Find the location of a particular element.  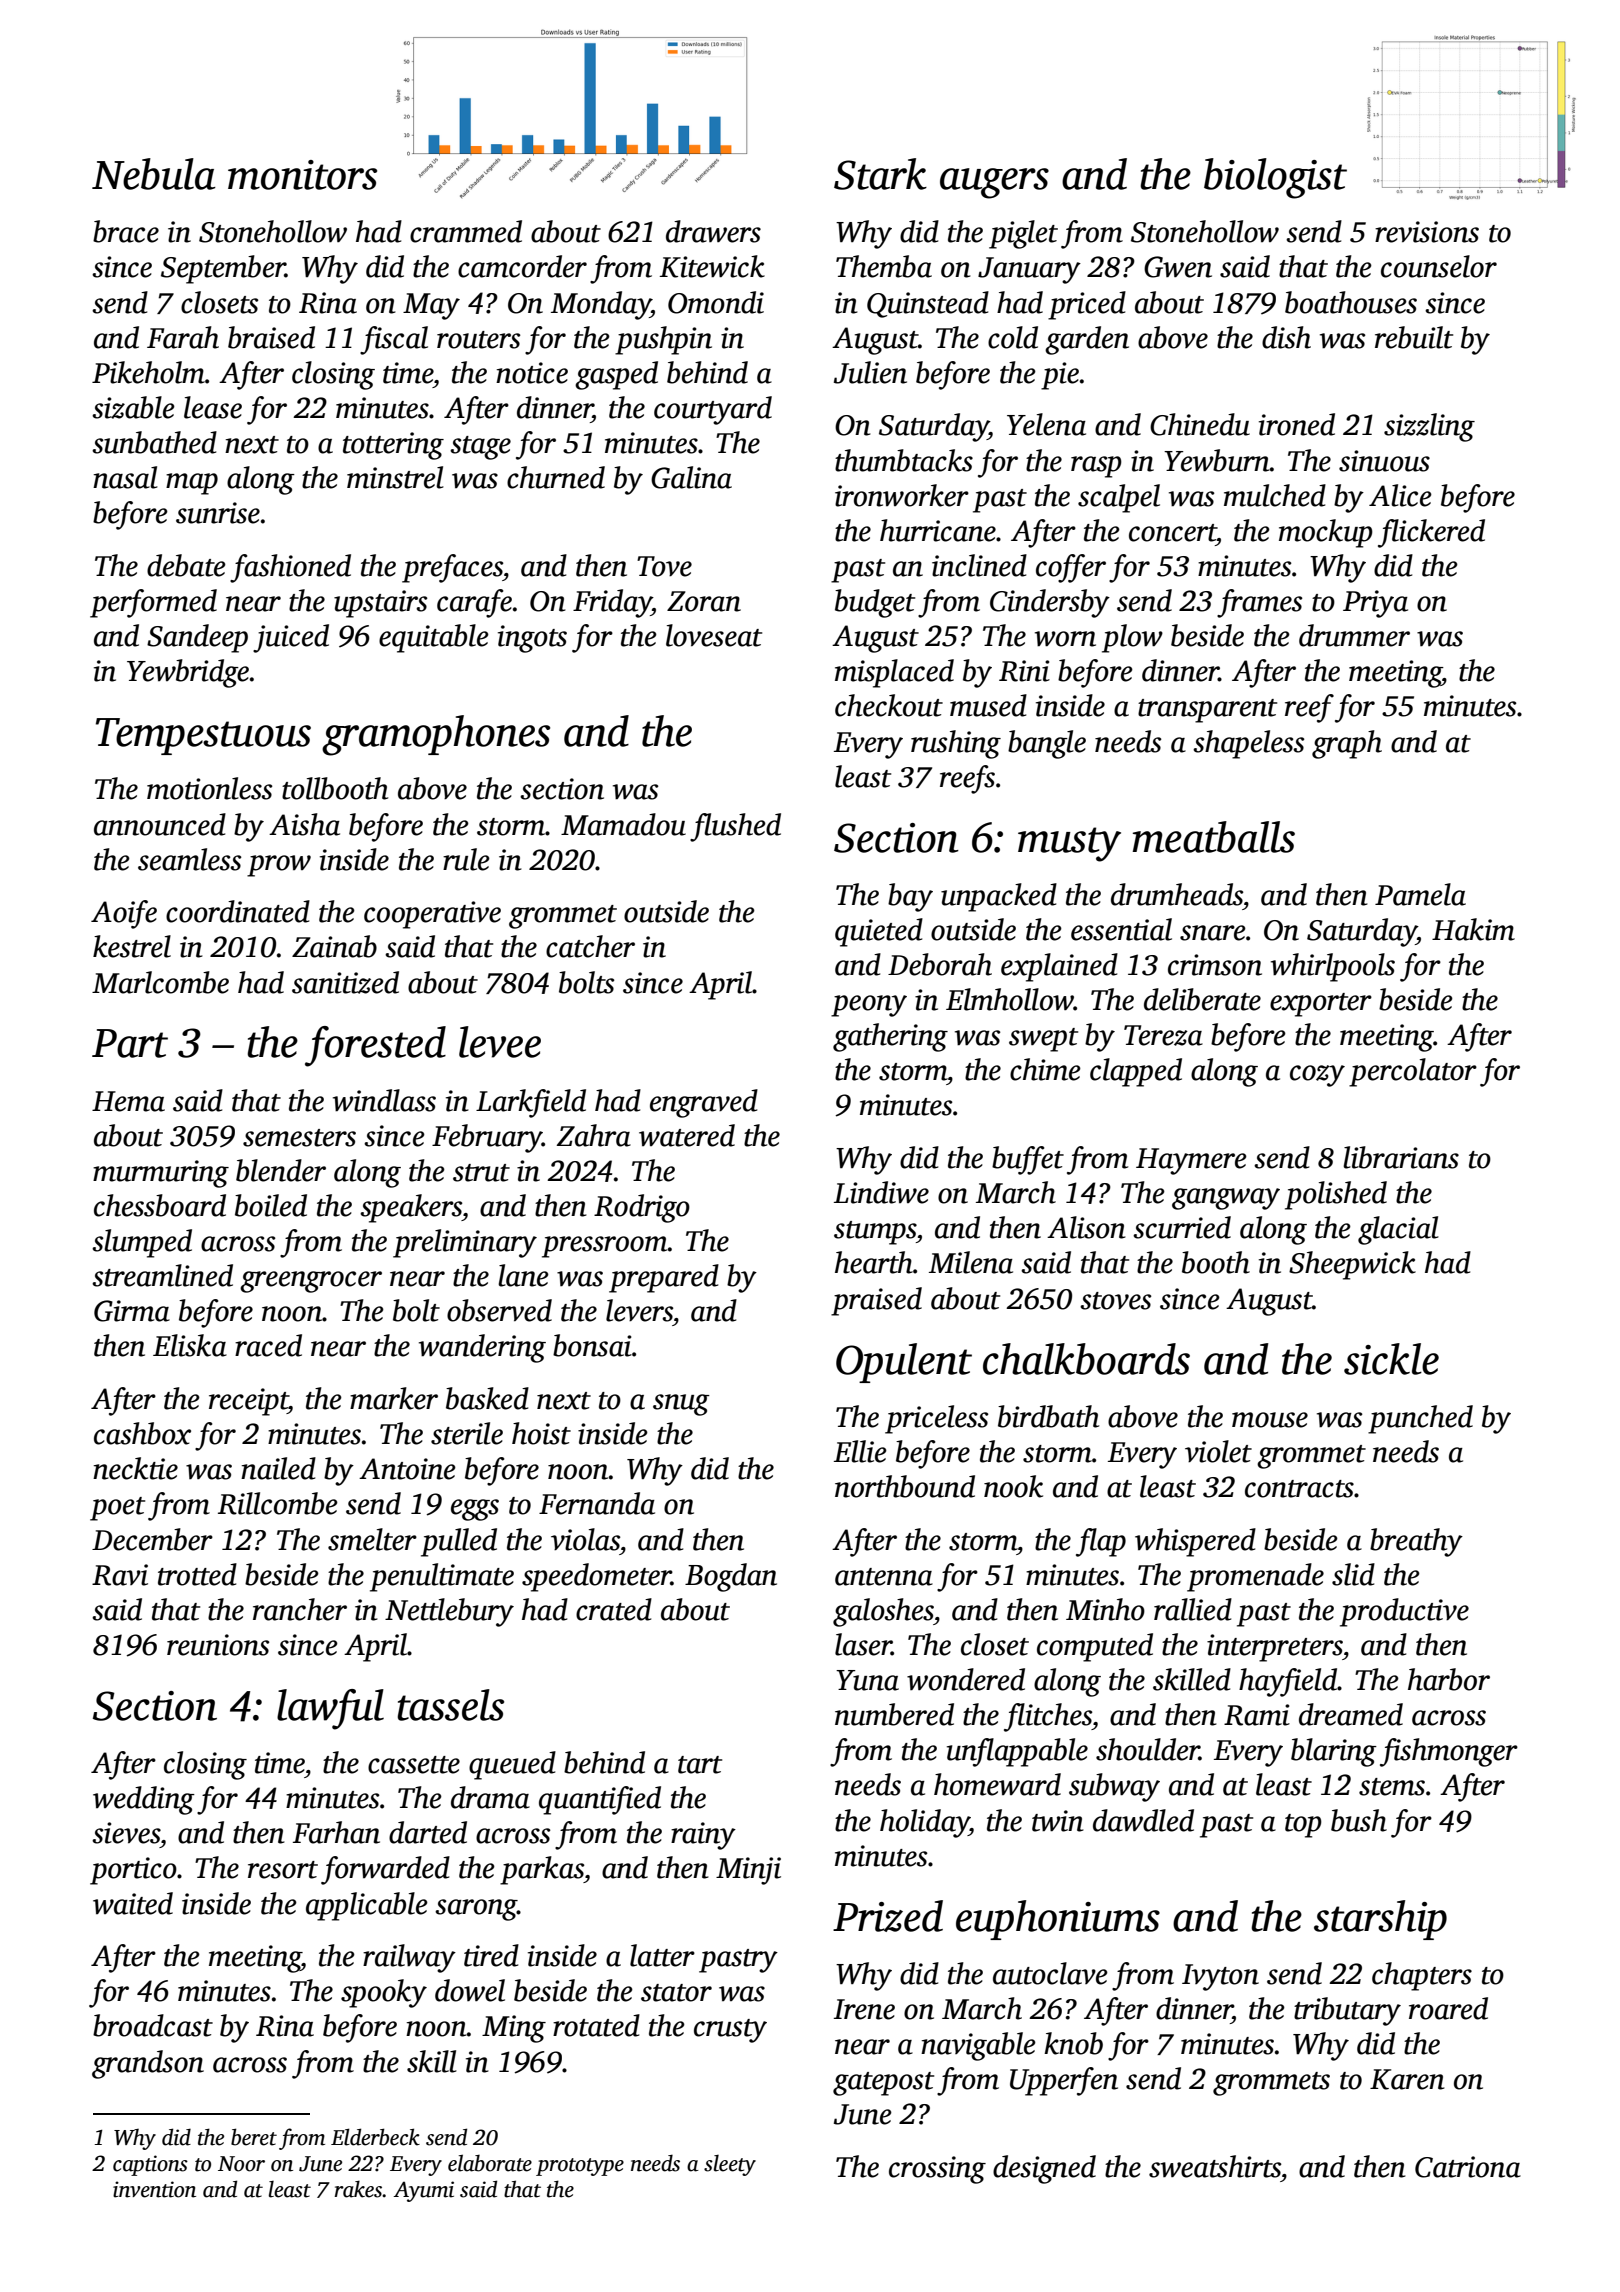

sizable is located at coordinates (133, 407).
